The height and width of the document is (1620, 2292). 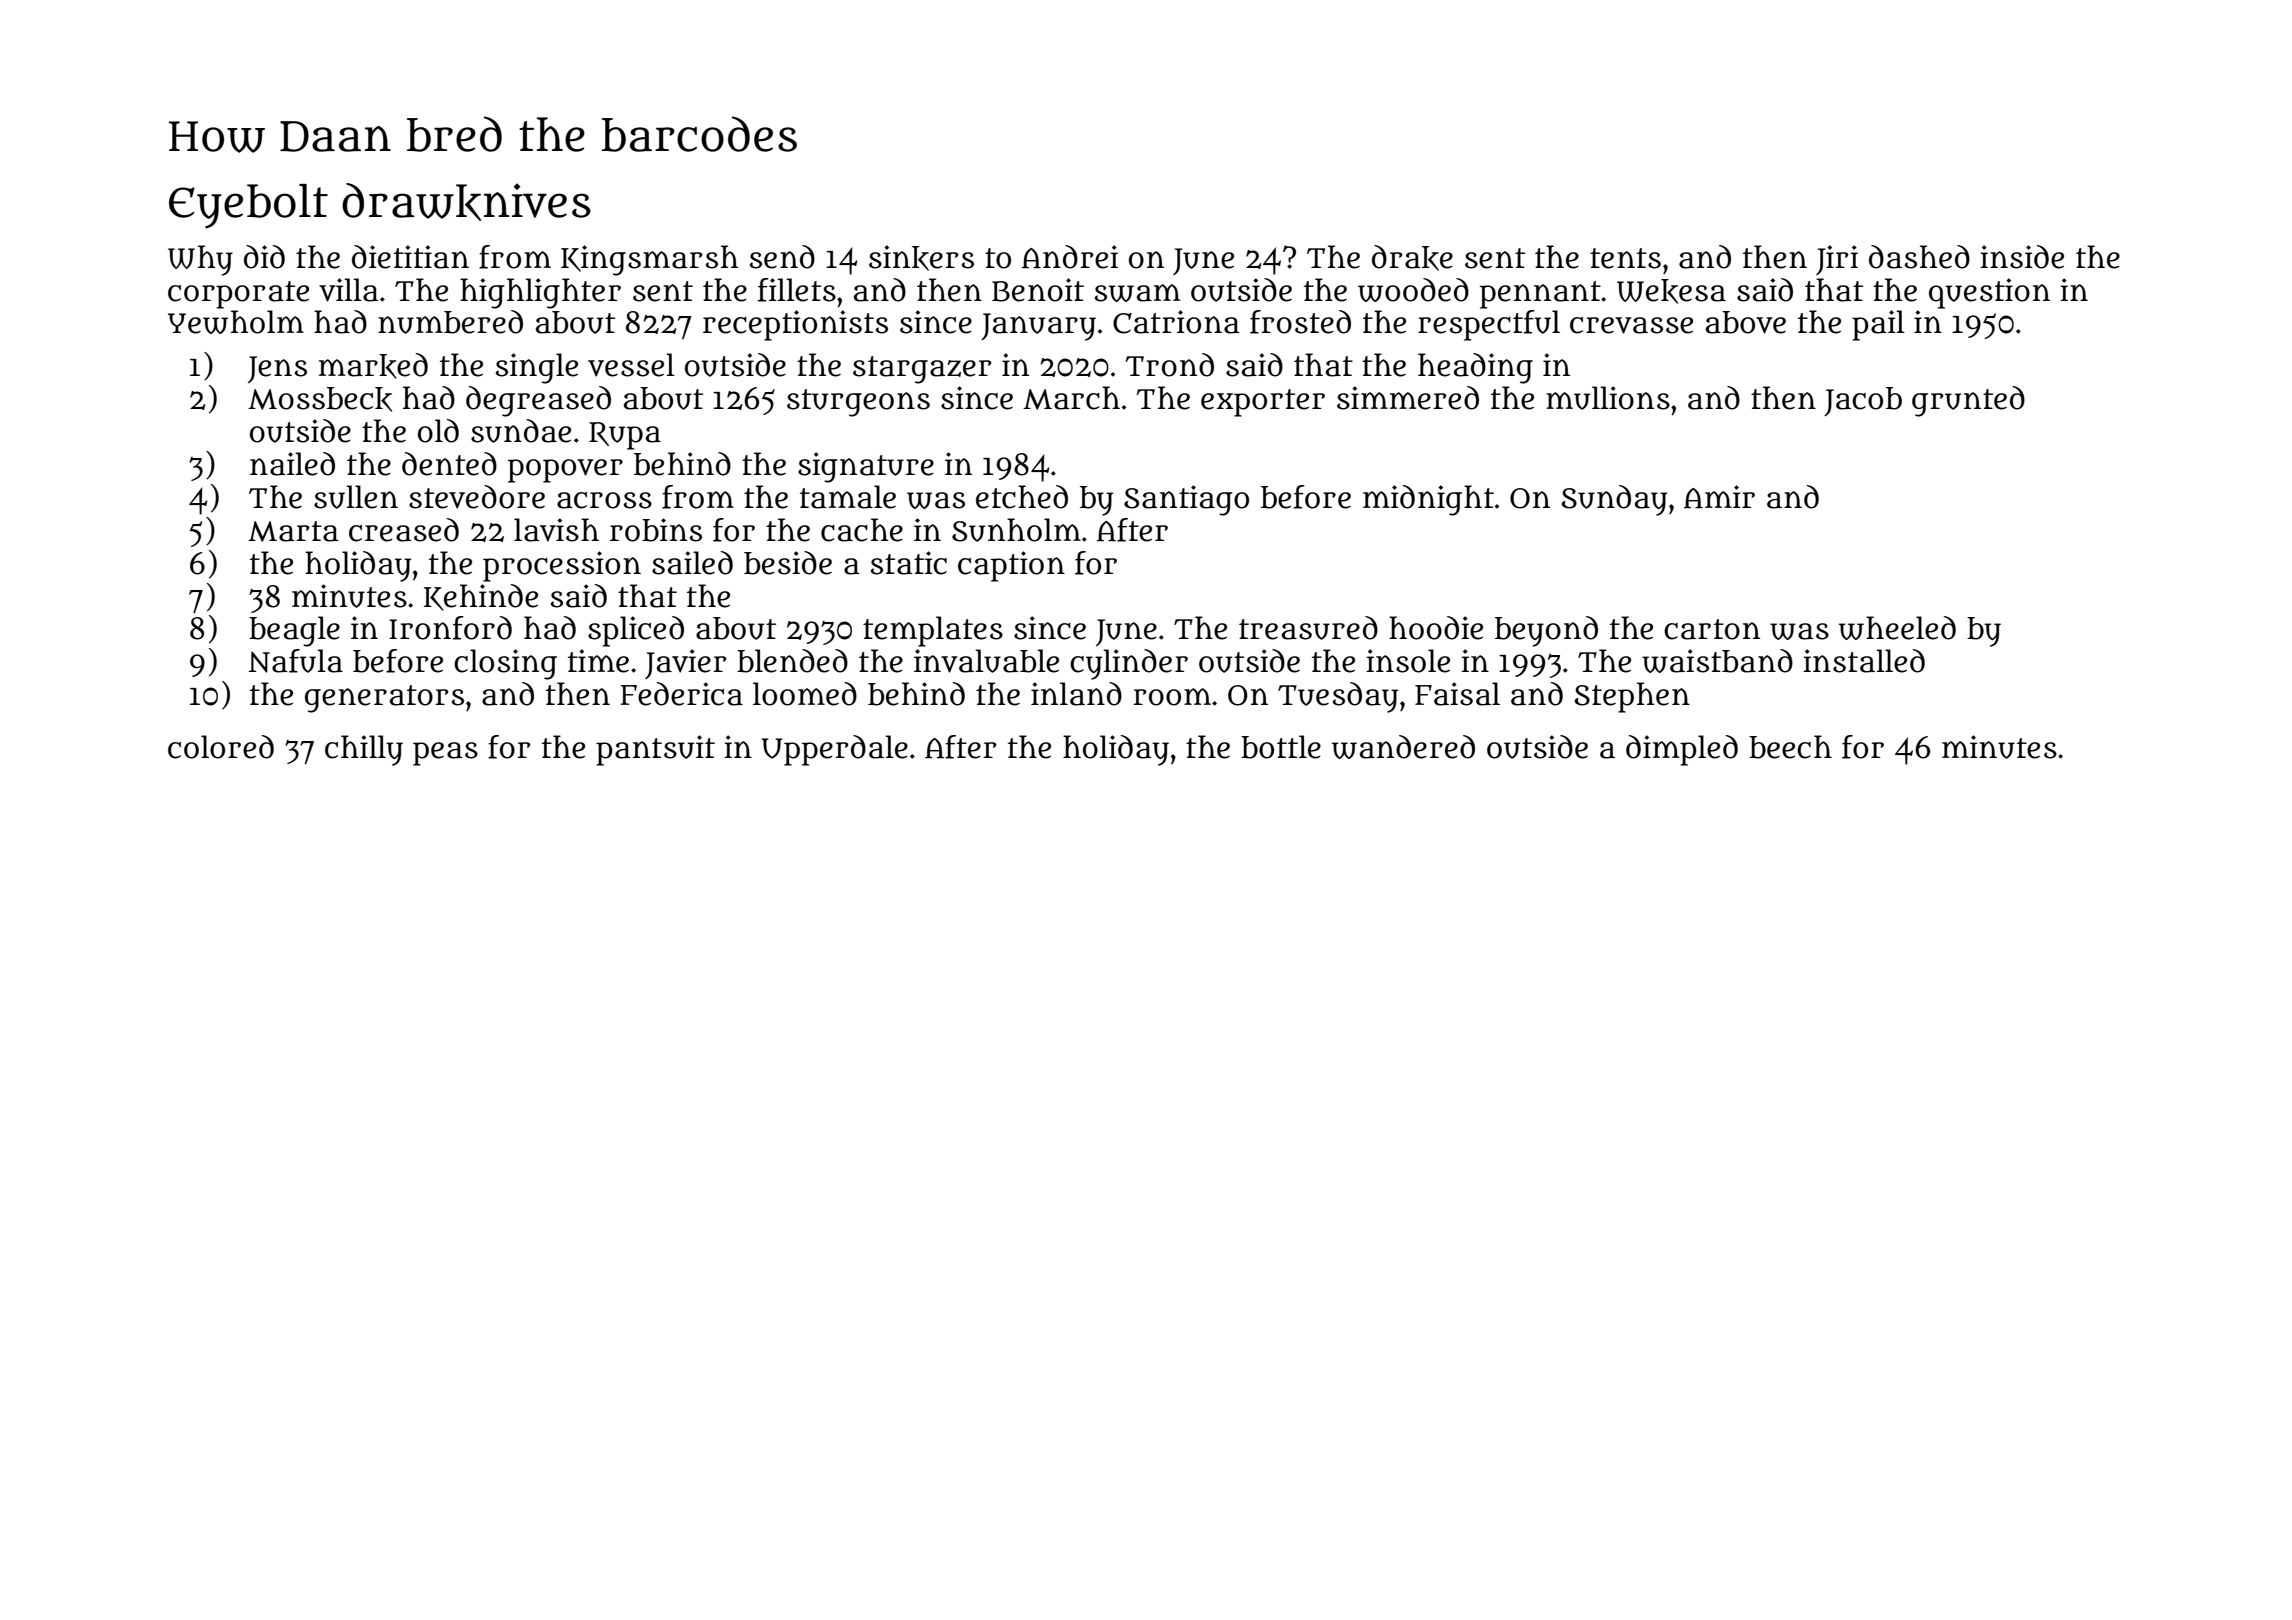 I want to click on frosted, so click(x=1300, y=322).
